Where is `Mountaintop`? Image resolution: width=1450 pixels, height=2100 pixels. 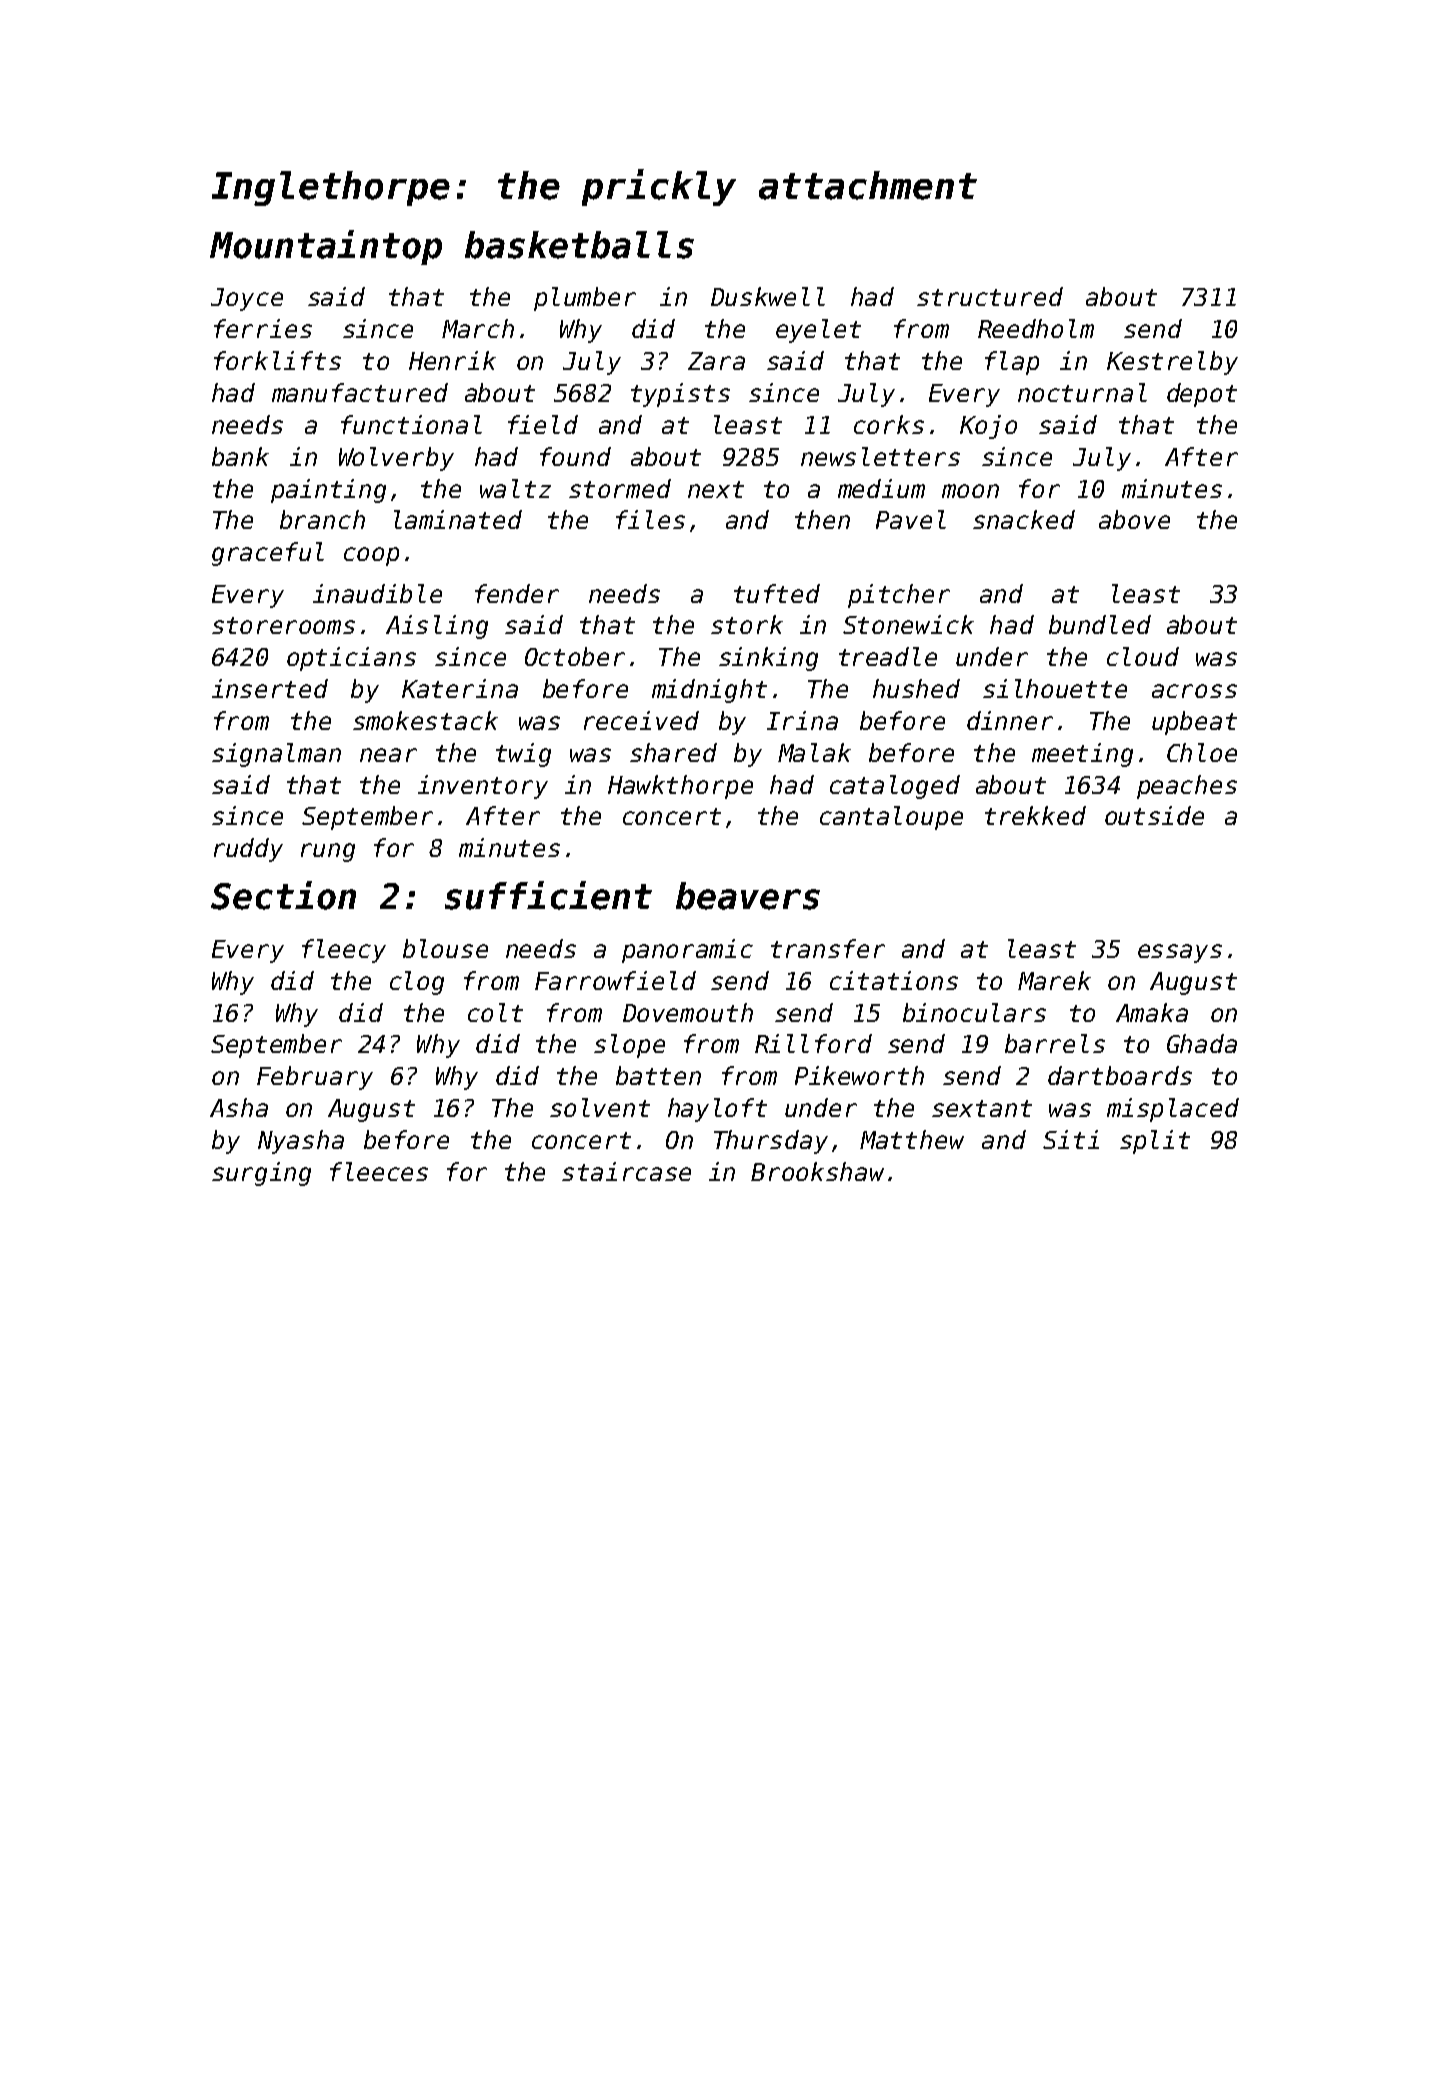 Mountaintop is located at coordinates (326, 247).
